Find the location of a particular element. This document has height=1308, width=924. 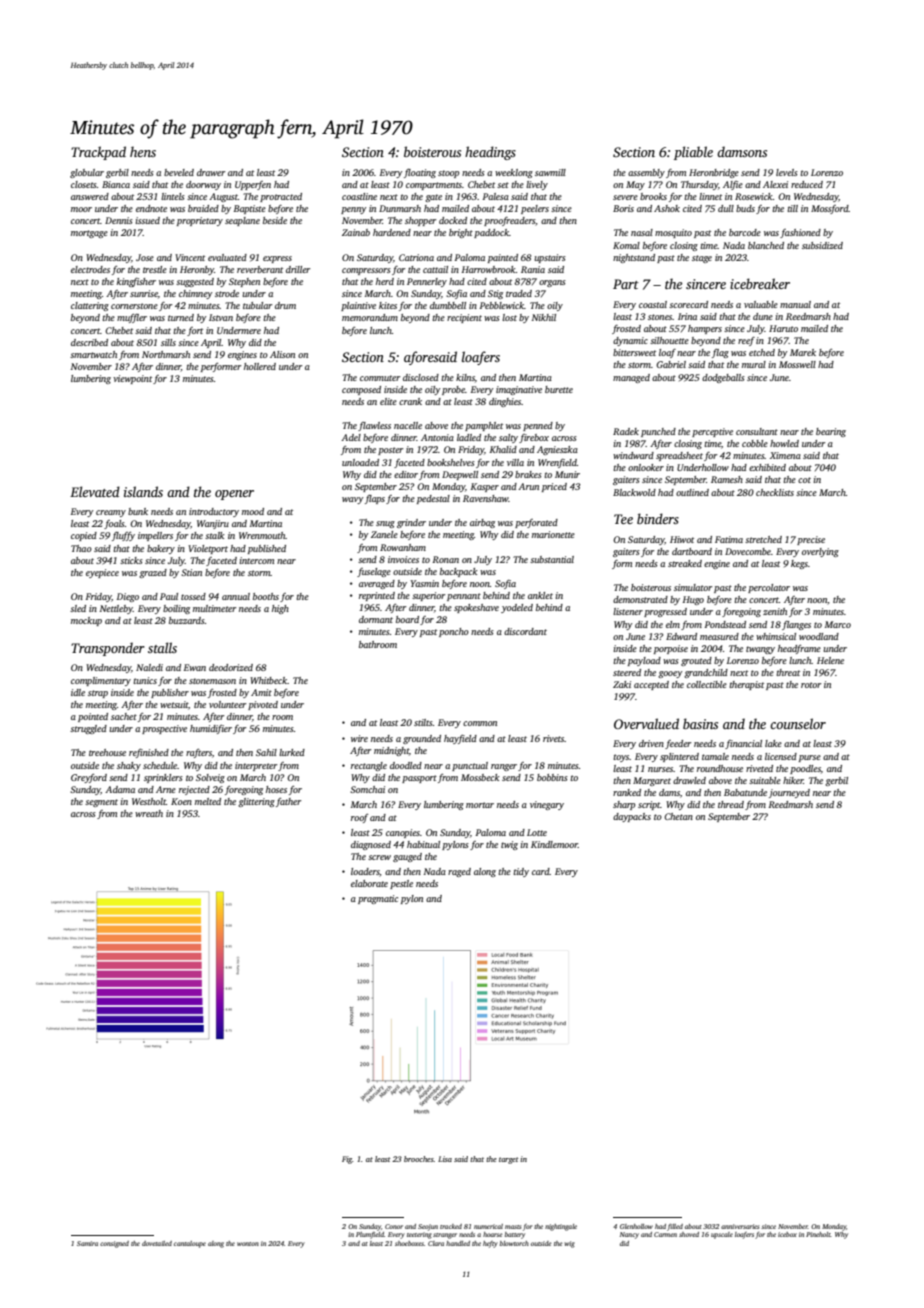

subsidized is located at coordinates (822, 245).
